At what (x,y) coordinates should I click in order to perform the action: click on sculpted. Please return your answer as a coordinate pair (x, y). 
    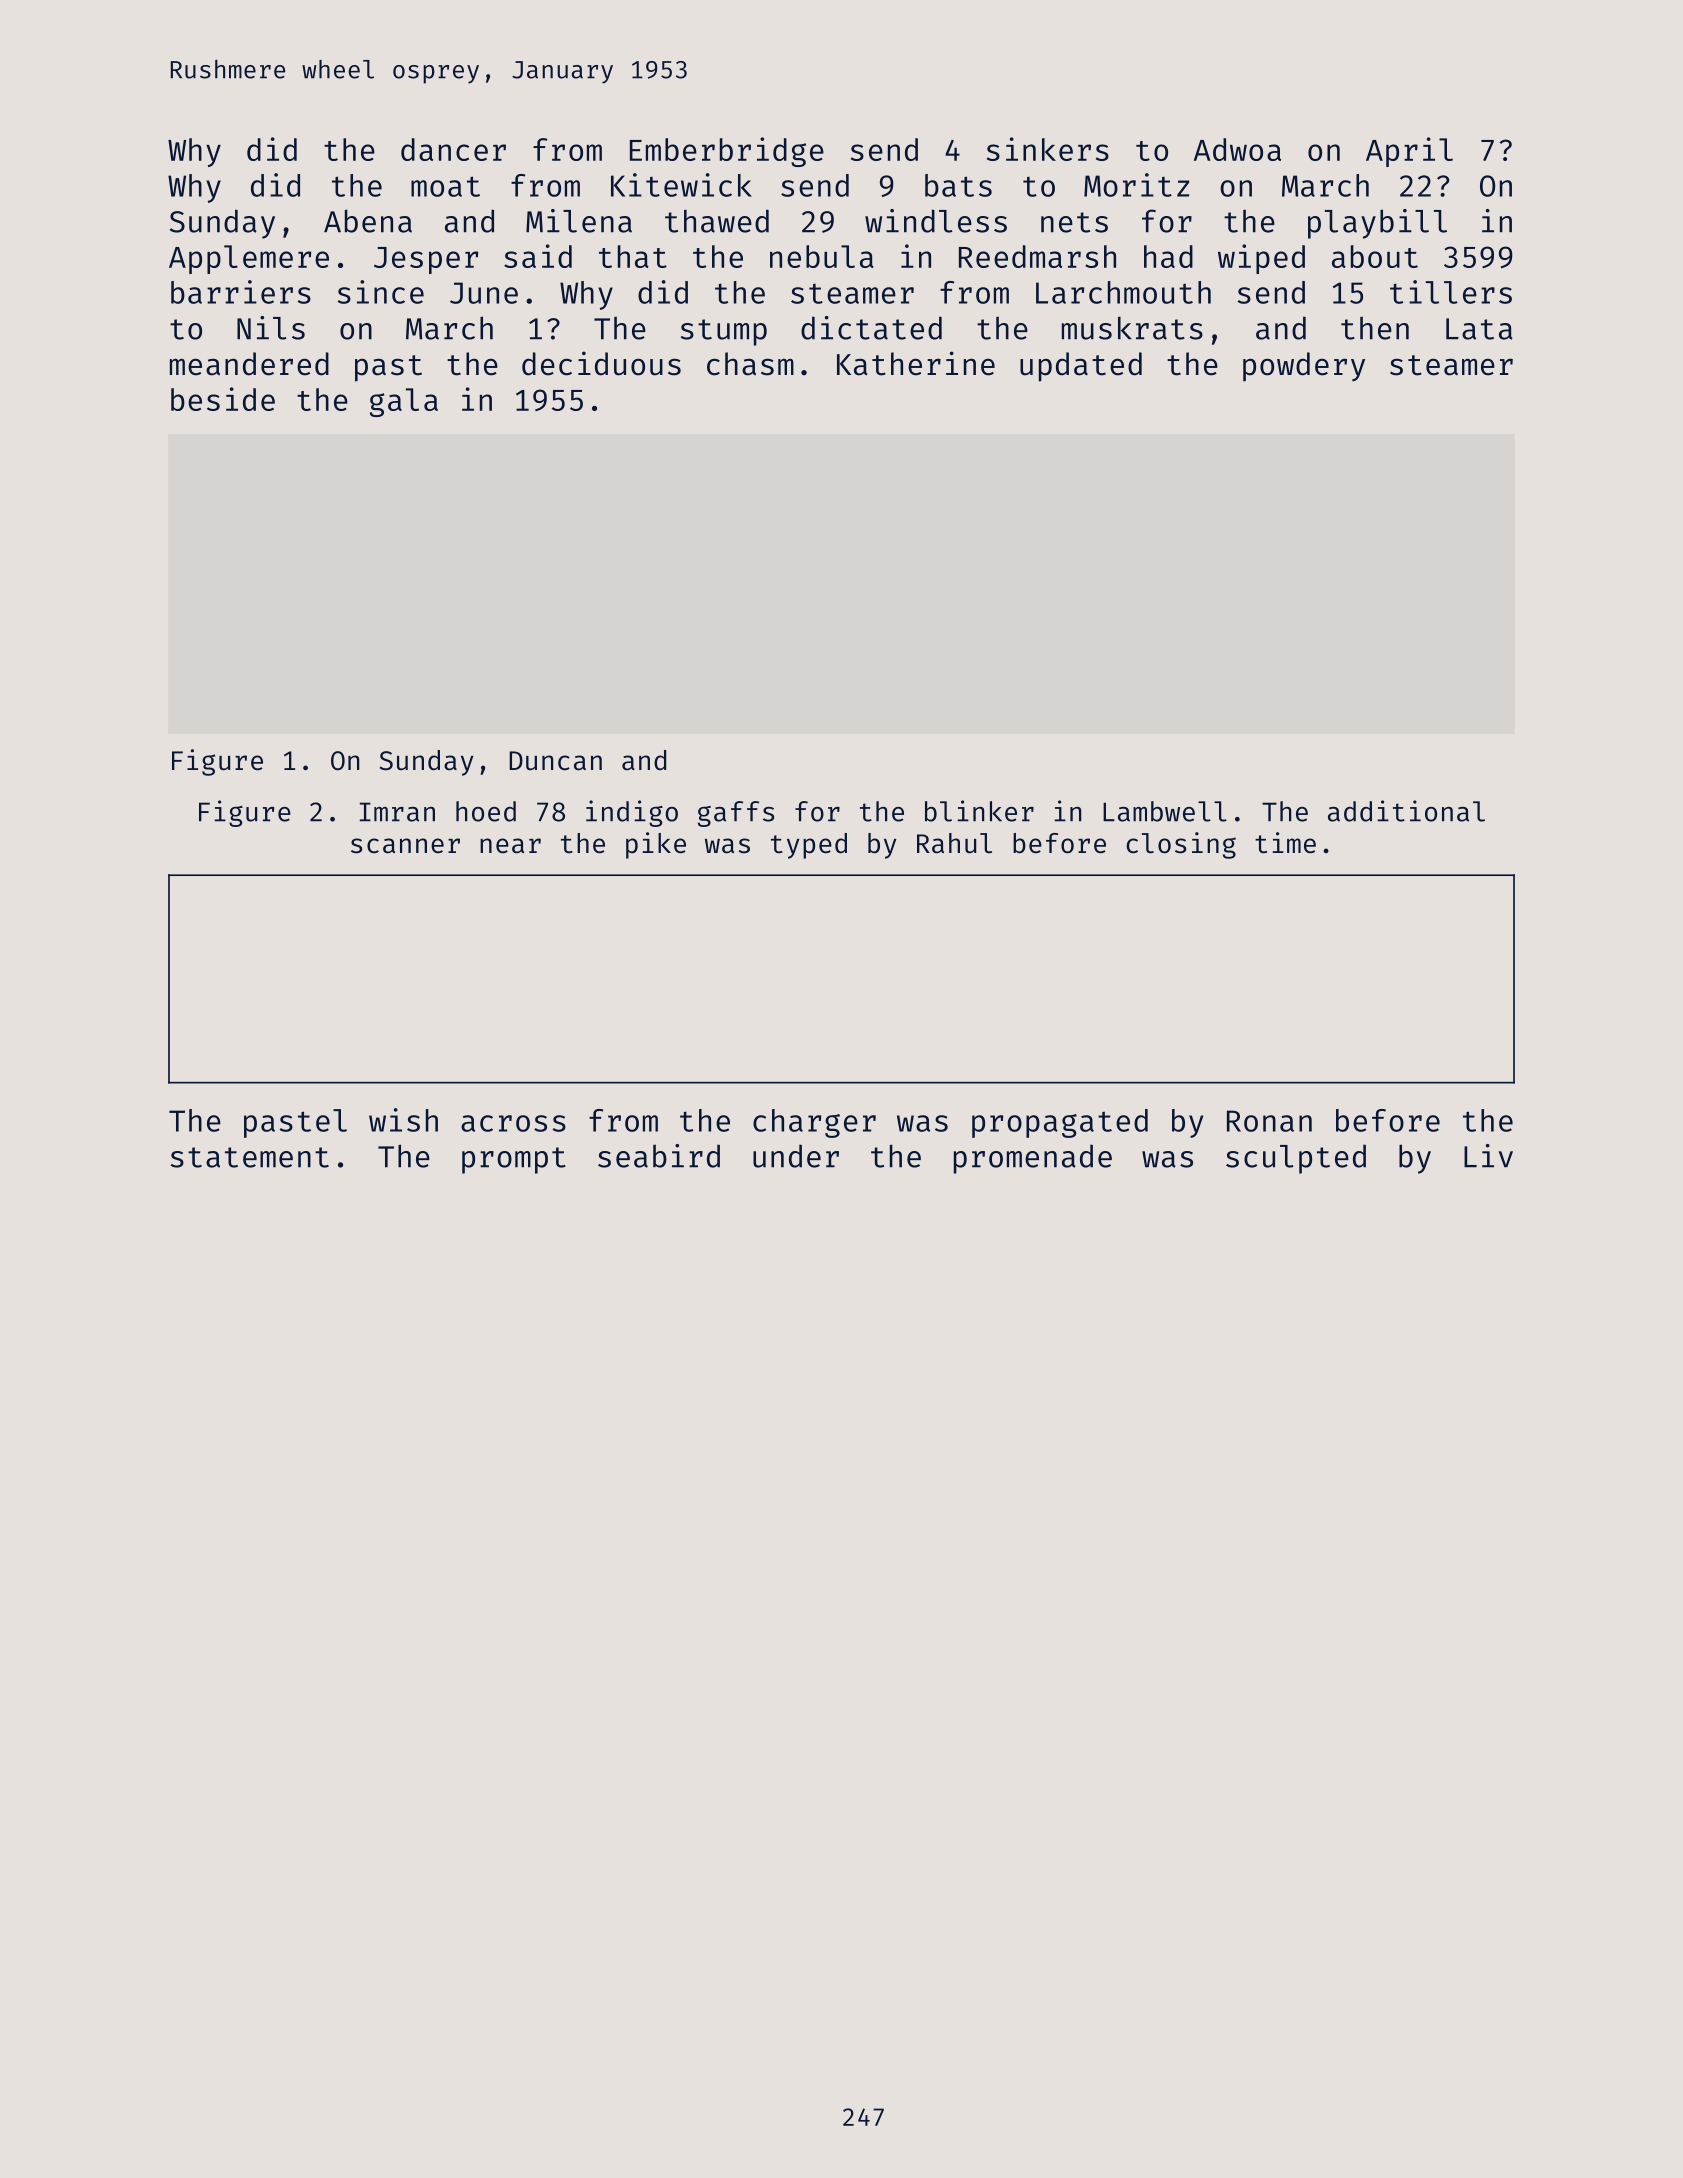
    Looking at the image, I should click on (1296, 1159).
